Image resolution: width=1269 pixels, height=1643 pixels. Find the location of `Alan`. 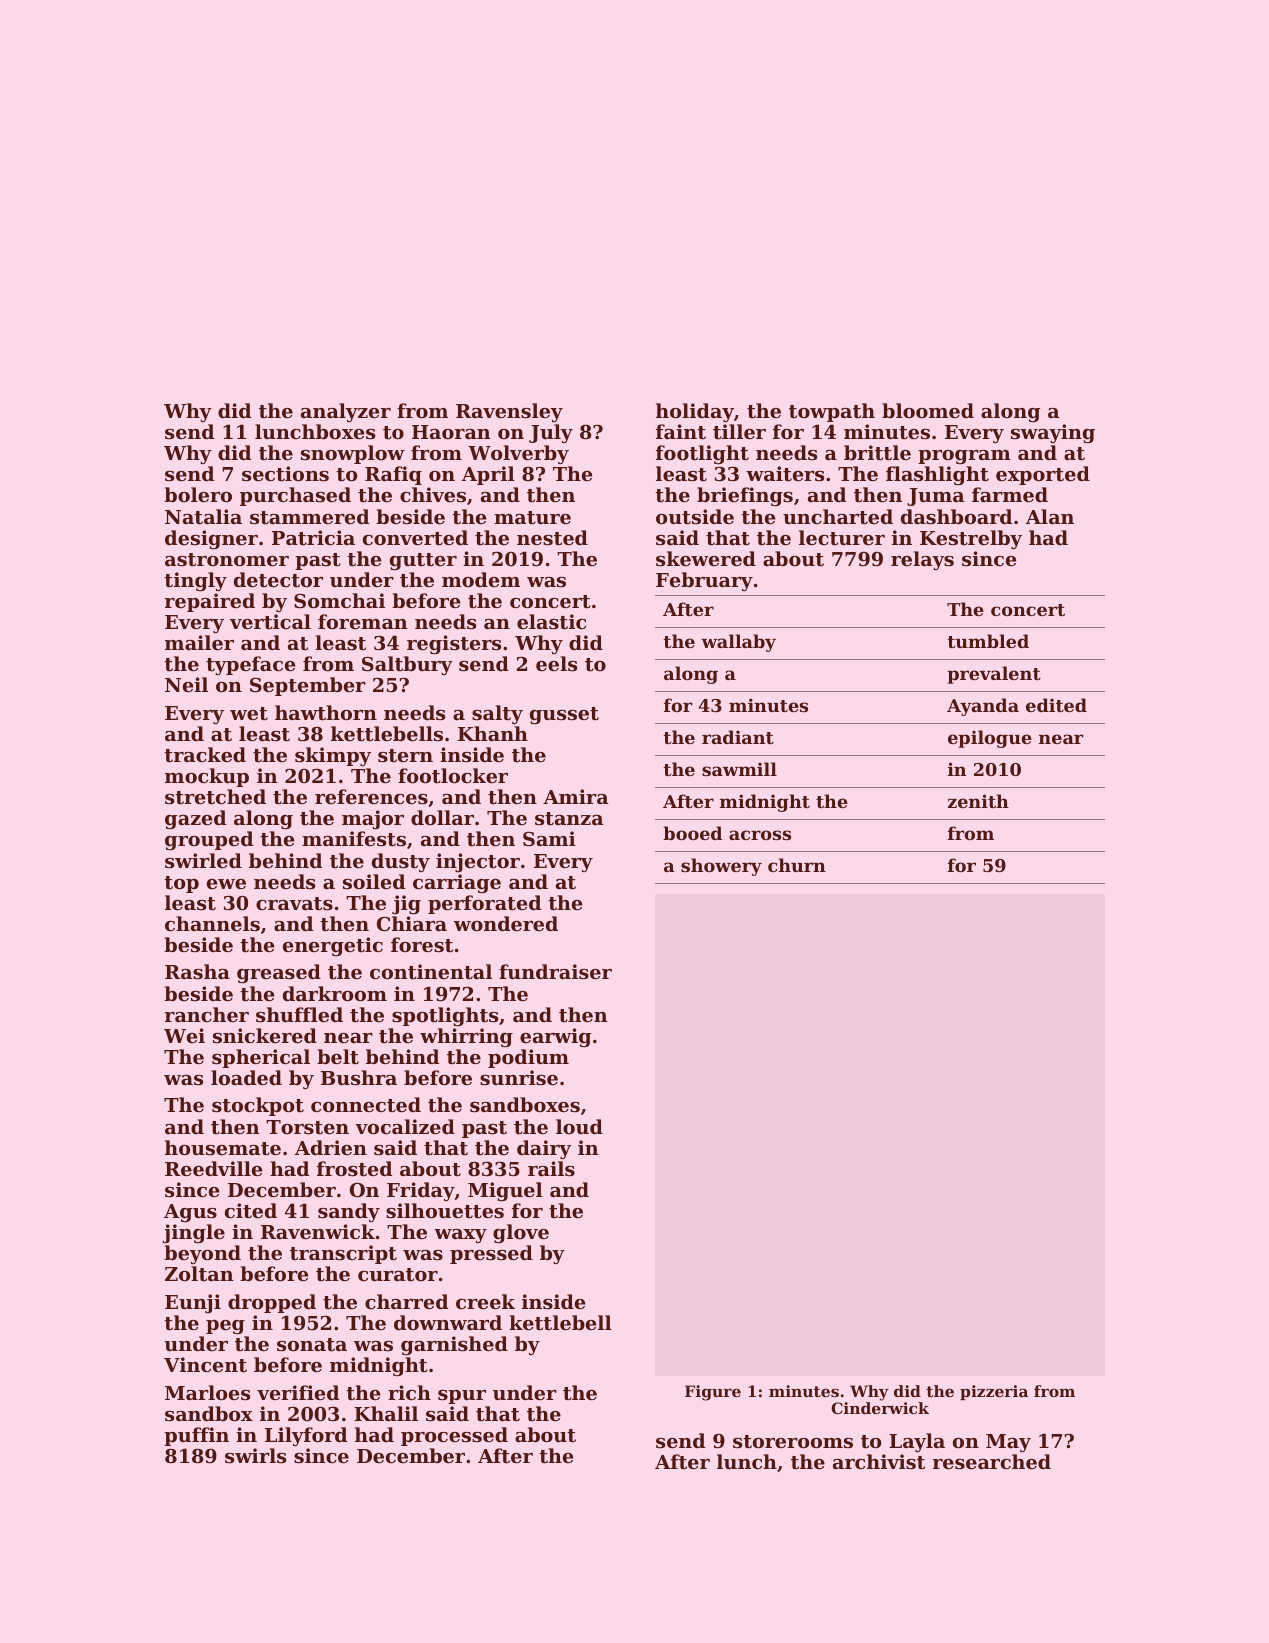

Alan is located at coordinates (1050, 516).
